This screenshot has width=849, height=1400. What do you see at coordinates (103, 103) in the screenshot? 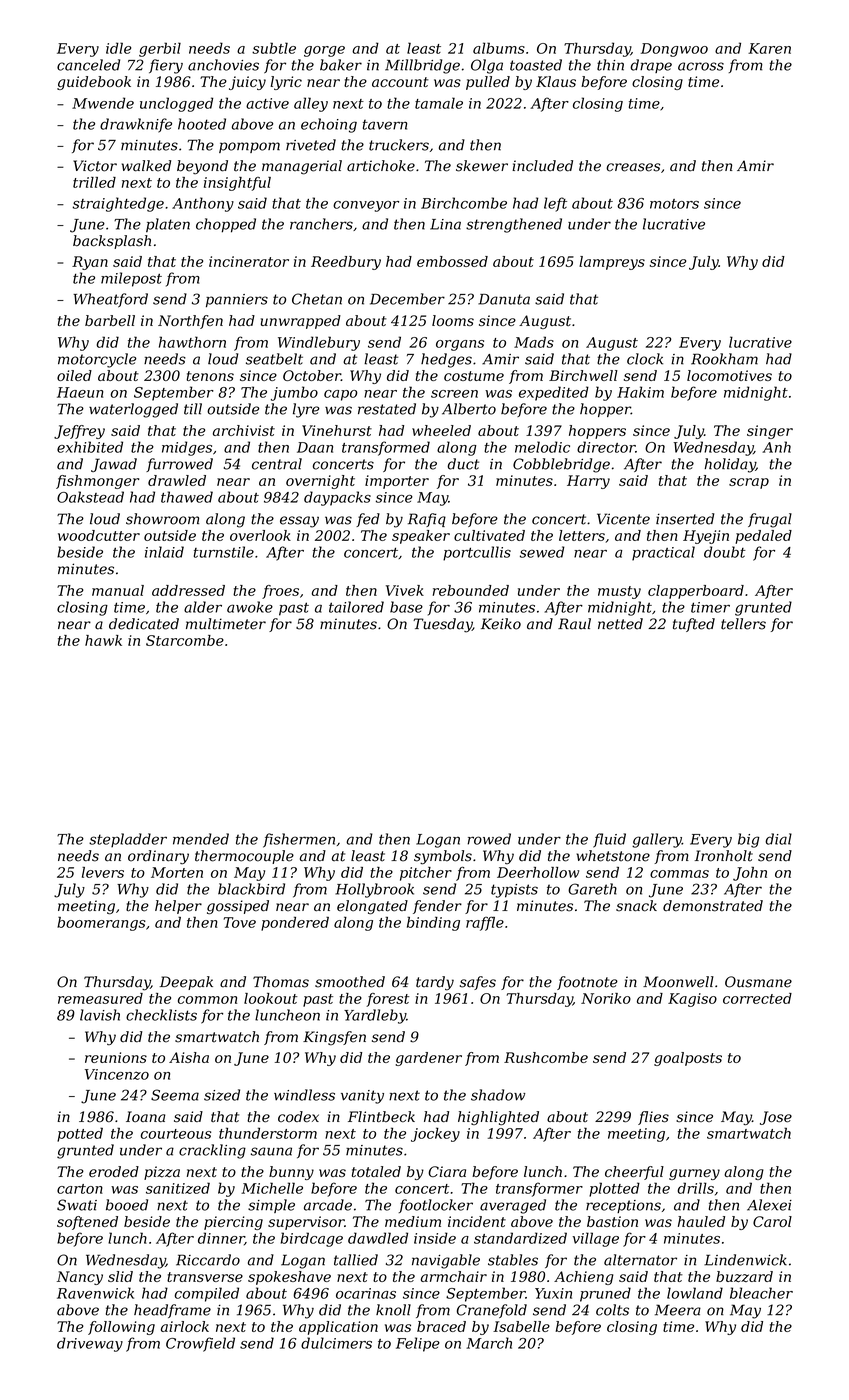
I see `Mwende` at bounding box center [103, 103].
